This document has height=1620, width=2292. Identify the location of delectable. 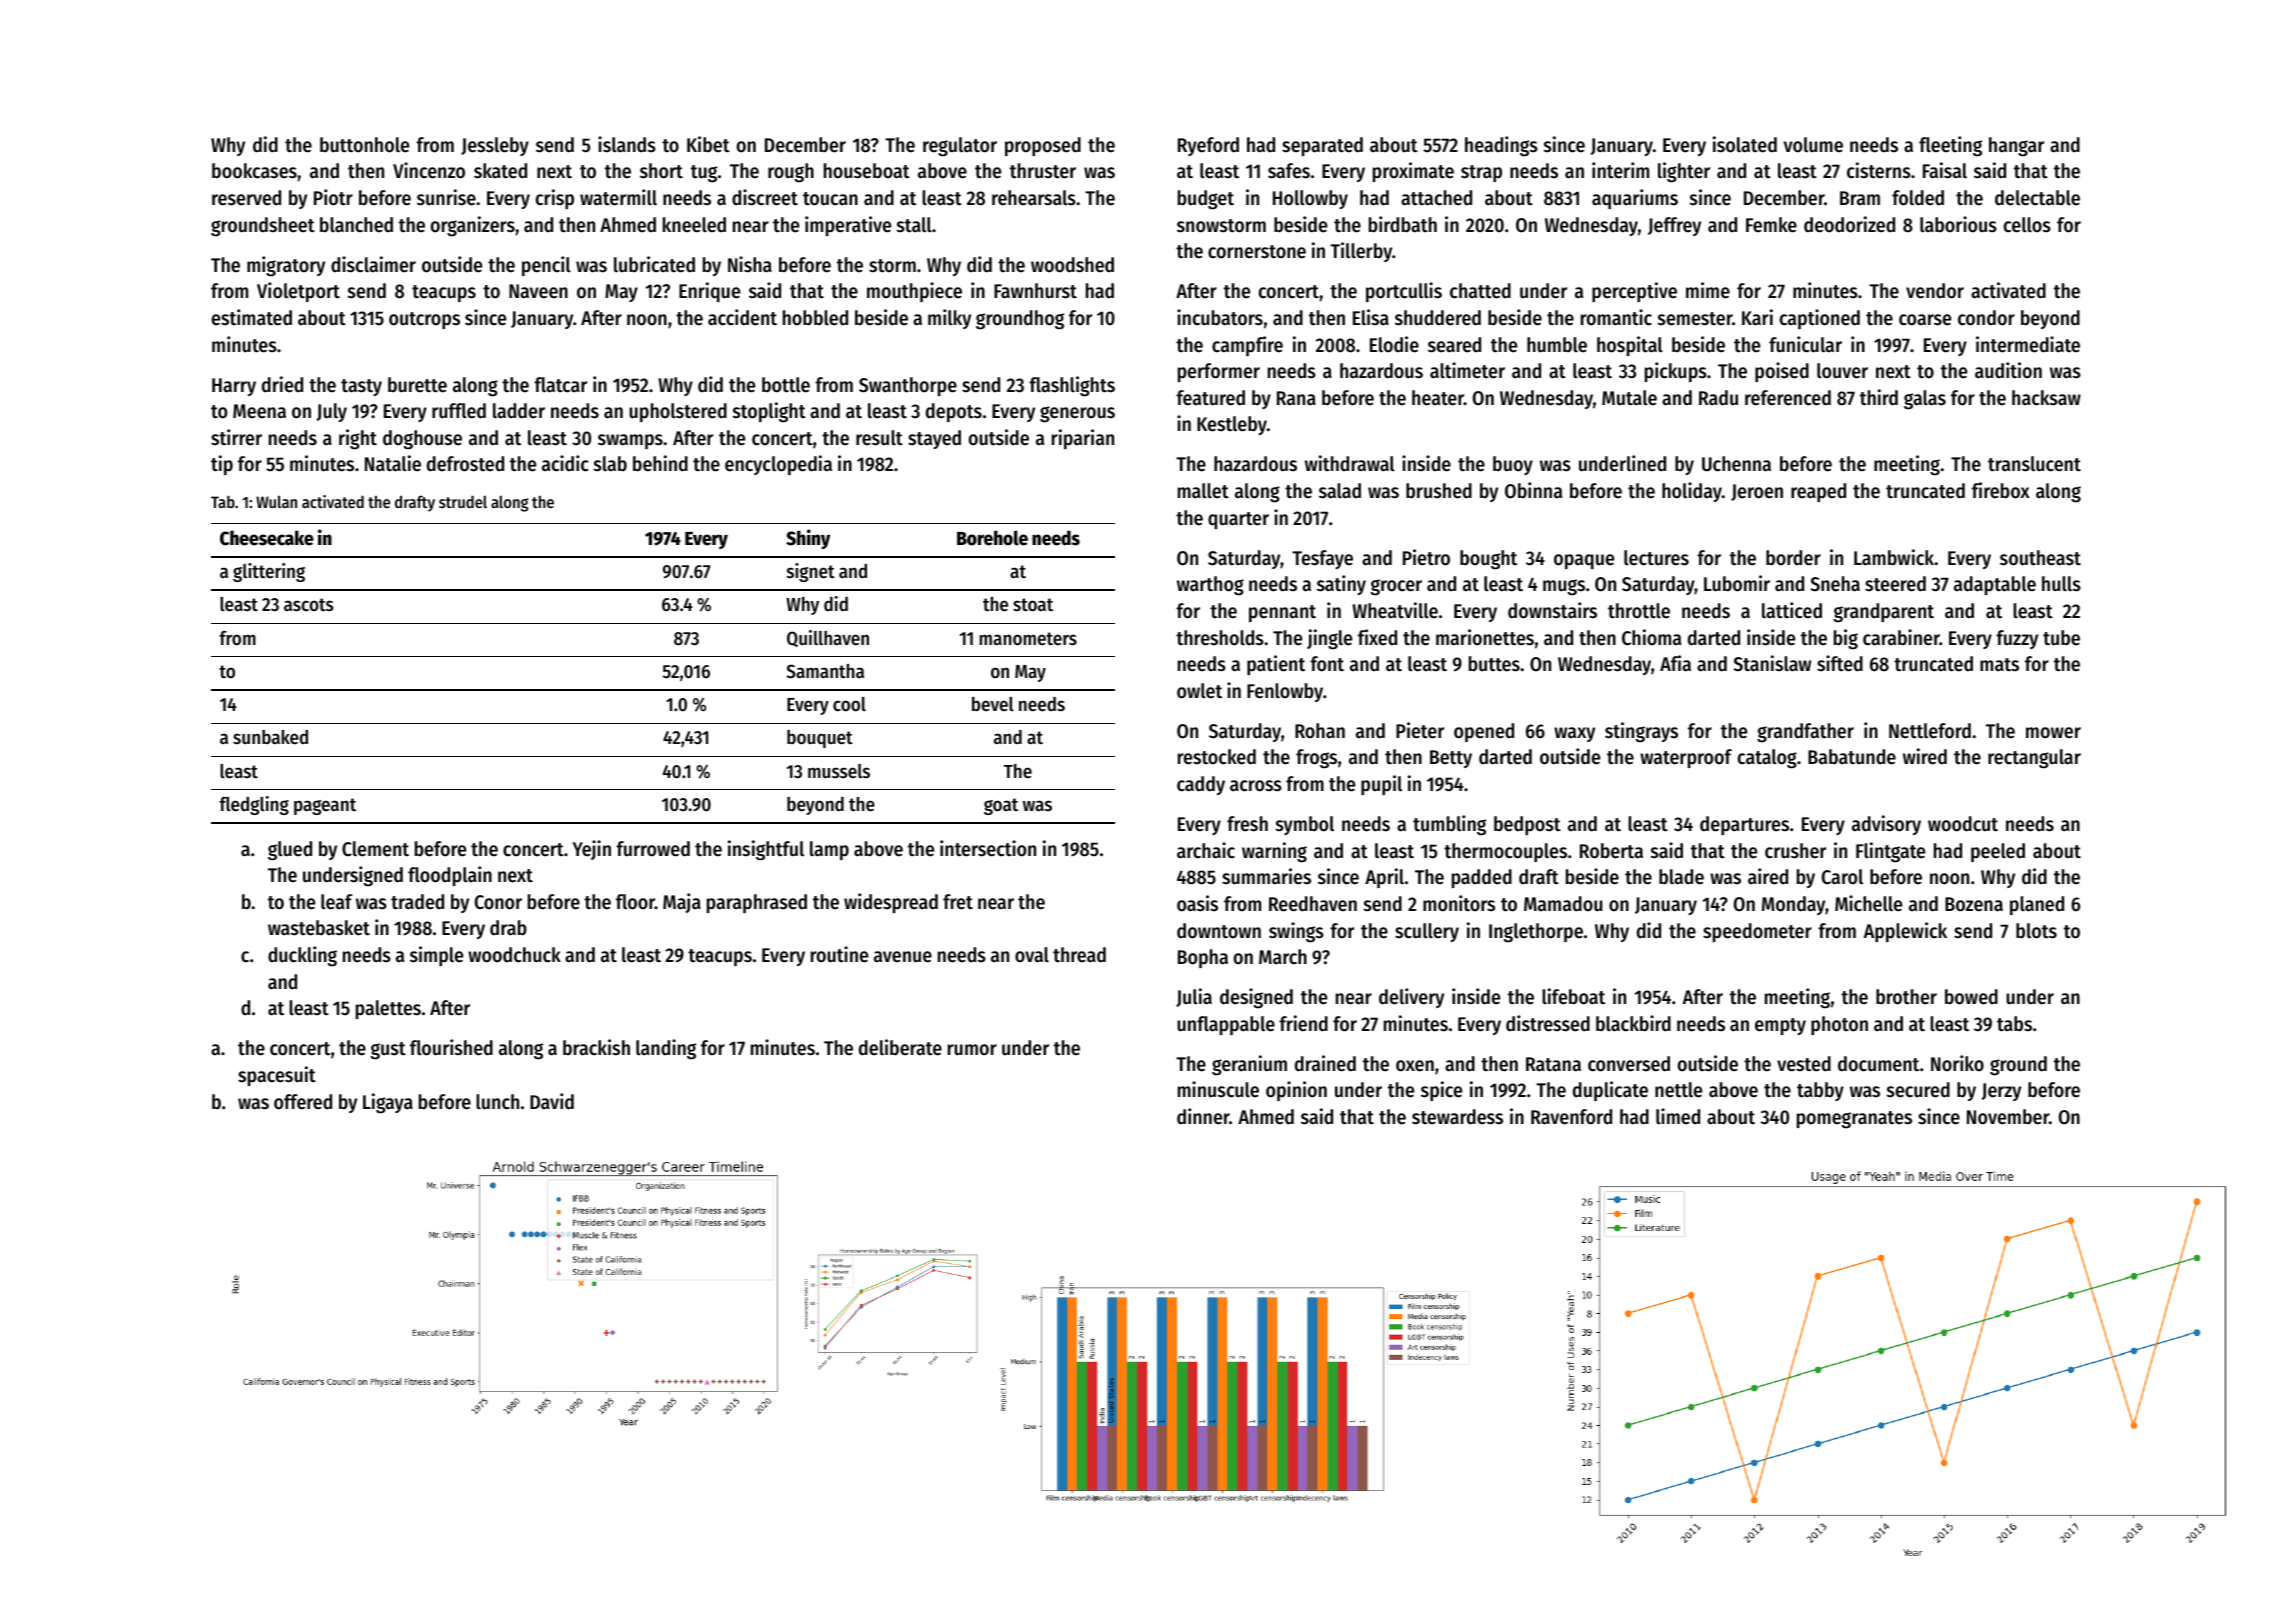
(2037, 198).
